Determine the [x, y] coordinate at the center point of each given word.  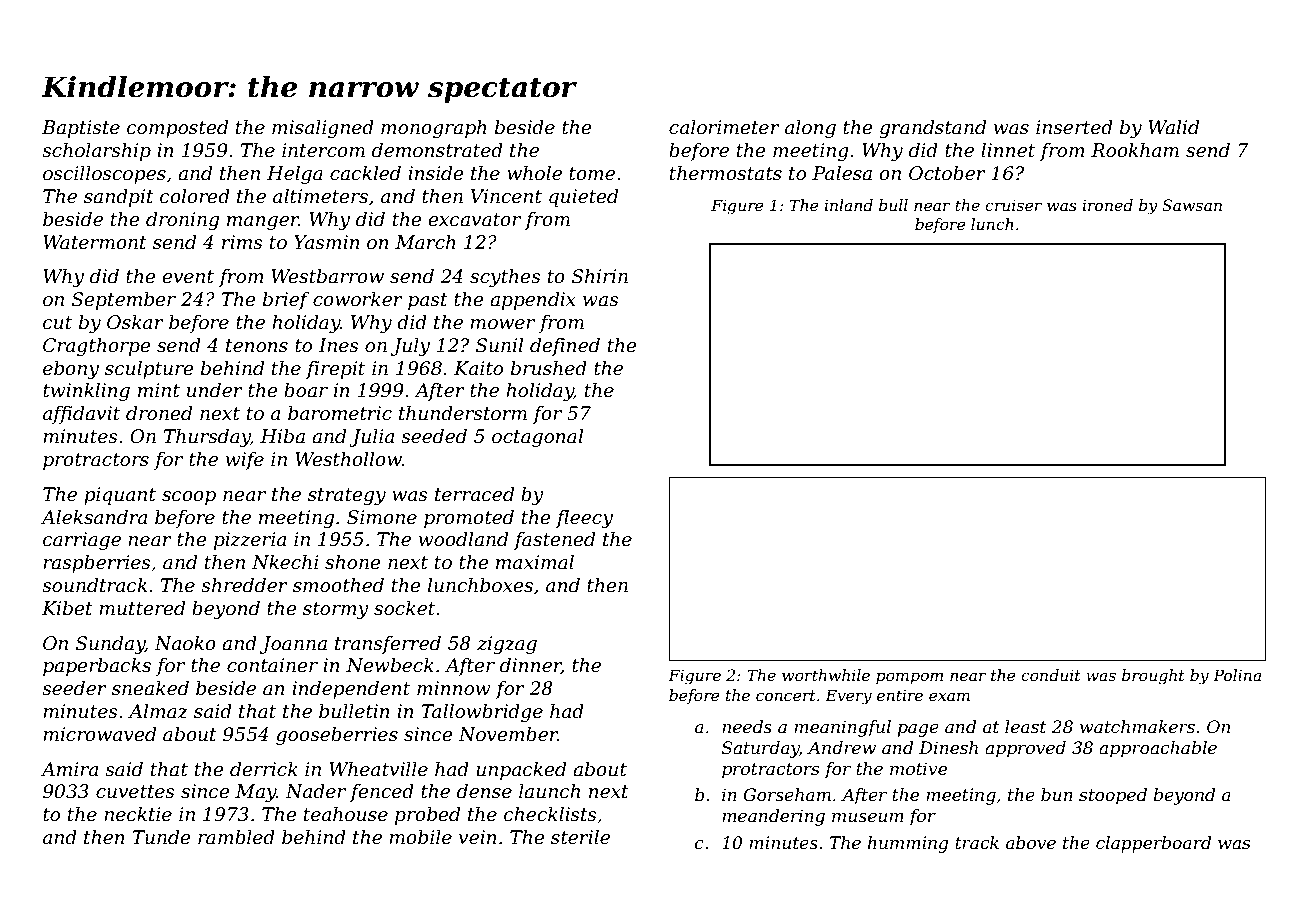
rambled [236, 837]
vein [478, 837]
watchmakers [1137, 727]
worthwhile [826, 675]
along [810, 129]
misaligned [323, 129]
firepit [335, 370]
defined [565, 347]
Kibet [67, 608]
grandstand [932, 129]
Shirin [600, 276]
